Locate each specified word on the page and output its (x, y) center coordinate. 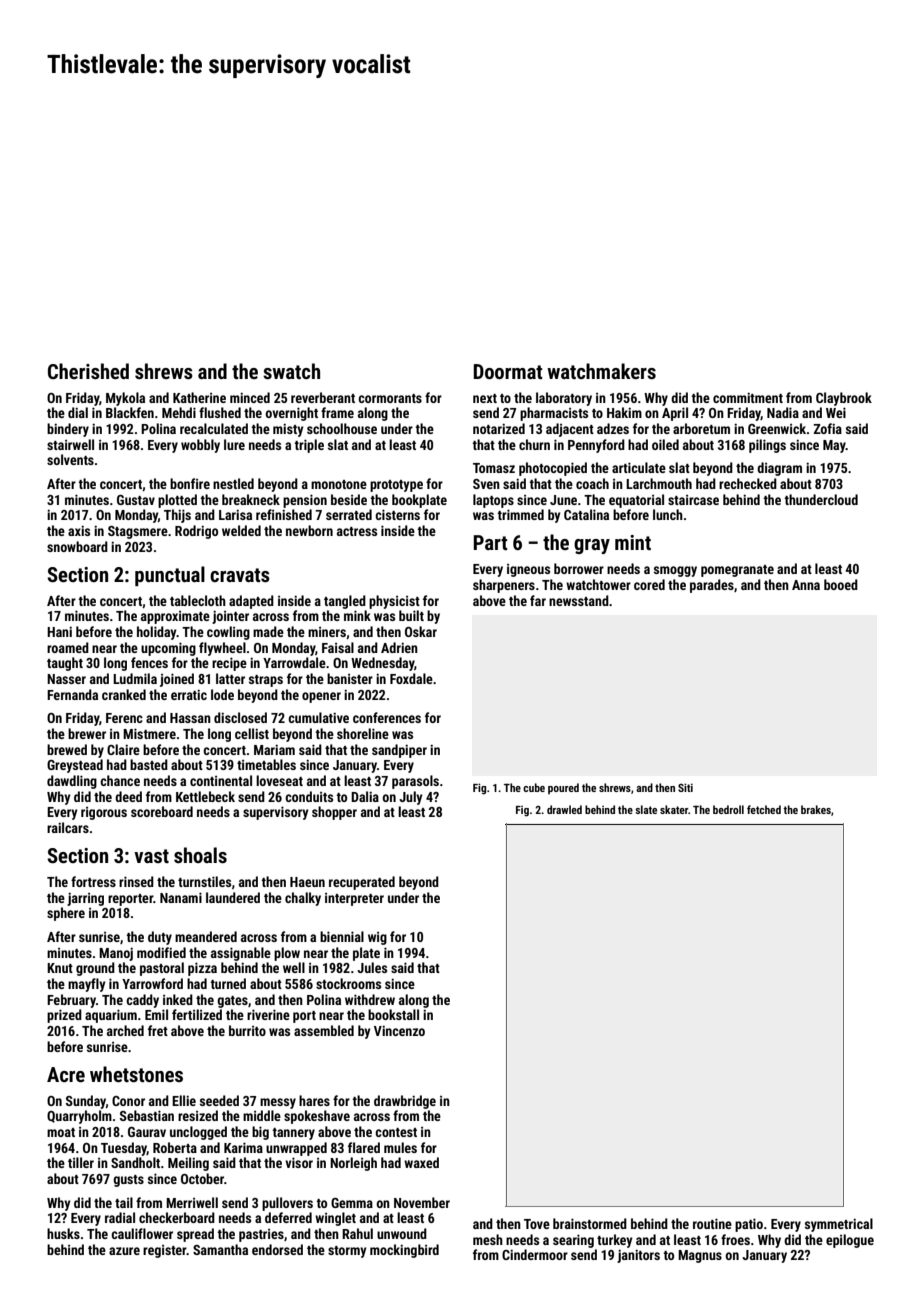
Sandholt (135, 1162)
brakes (816, 809)
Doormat (508, 371)
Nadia (783, 412)
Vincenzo (399, 1030)
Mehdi (179, 412)
